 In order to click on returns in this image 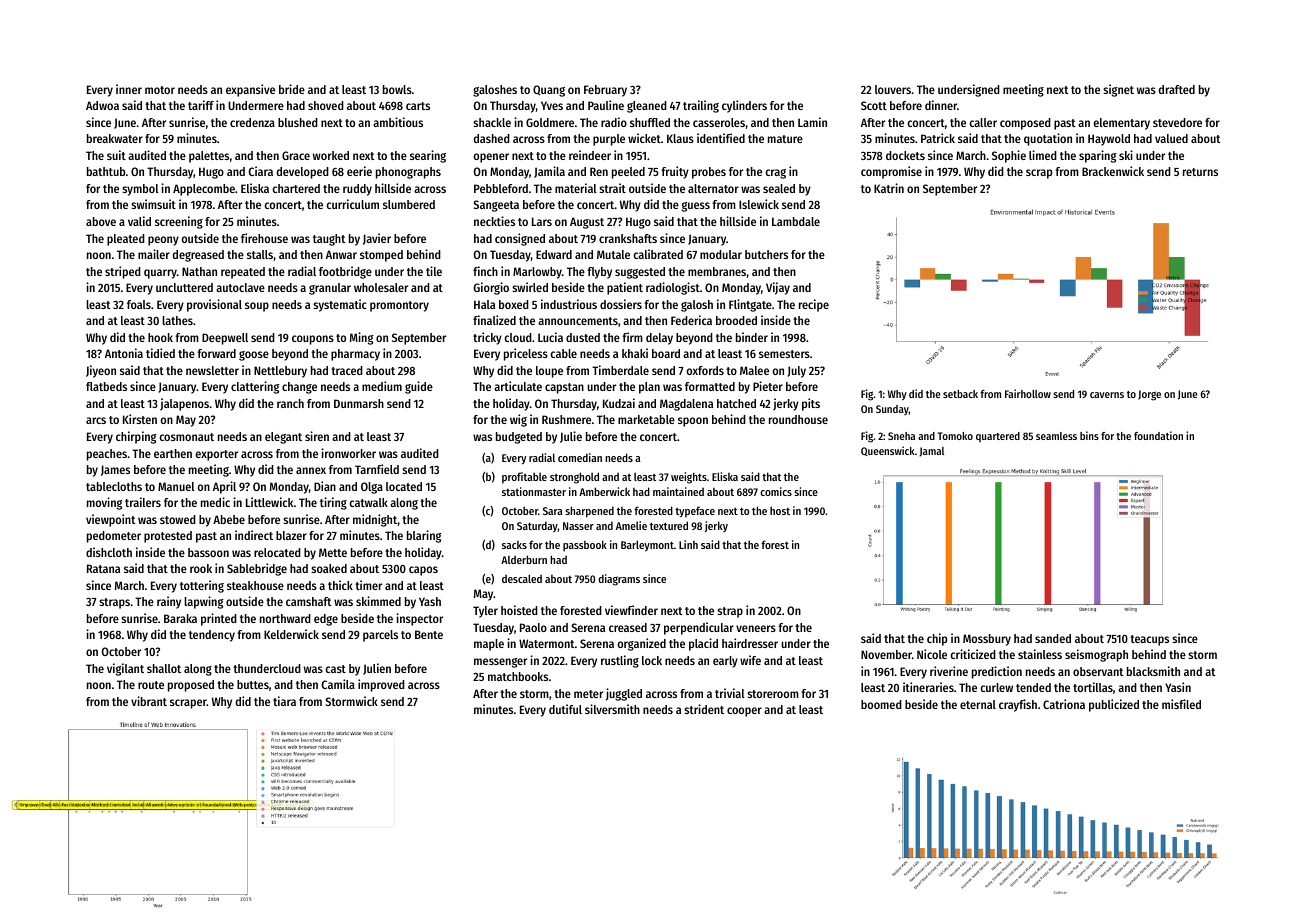, I will do `click(1200, 172)`.
